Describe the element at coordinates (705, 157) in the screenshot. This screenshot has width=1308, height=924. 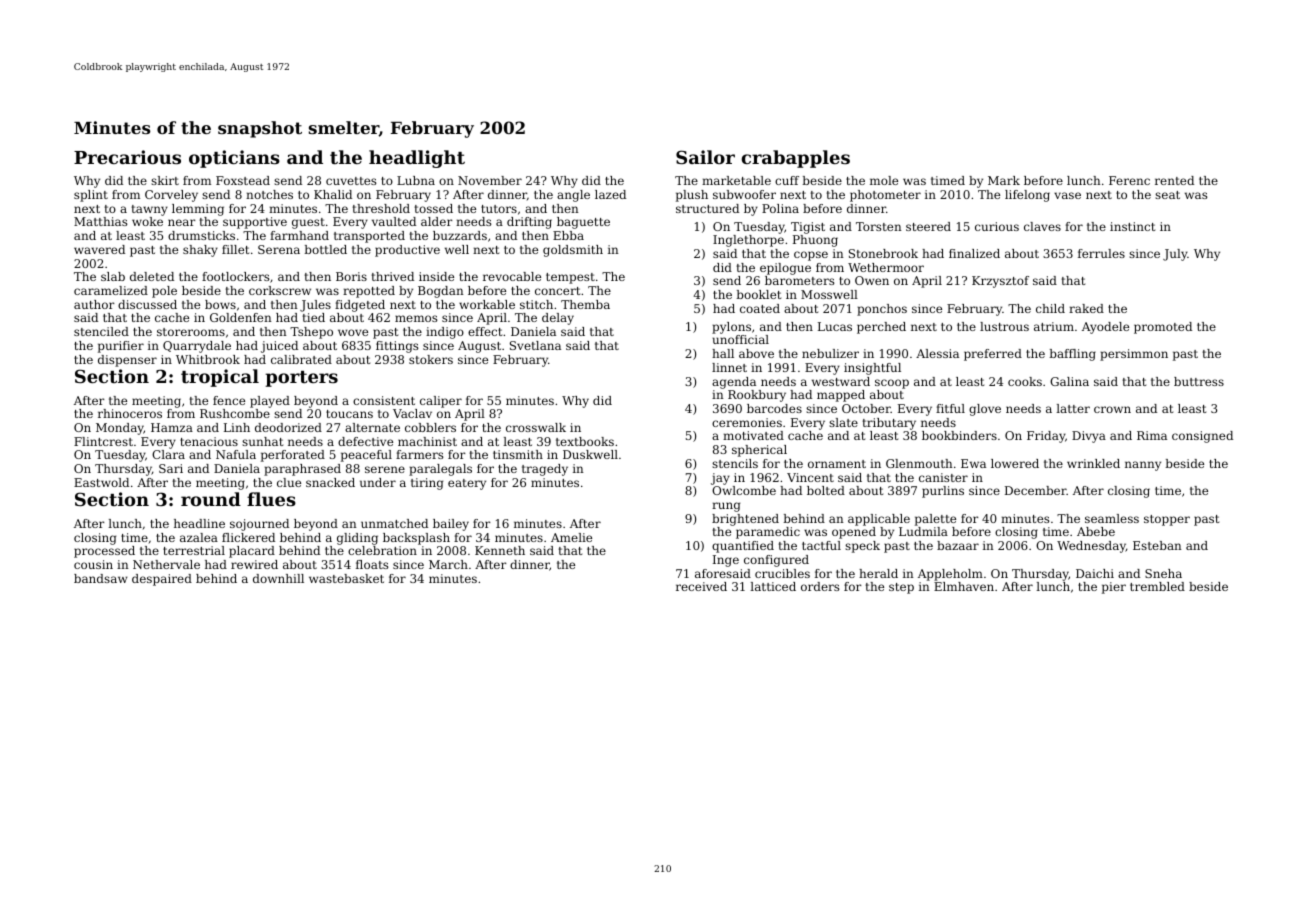
I see `Sailor` at that location.
